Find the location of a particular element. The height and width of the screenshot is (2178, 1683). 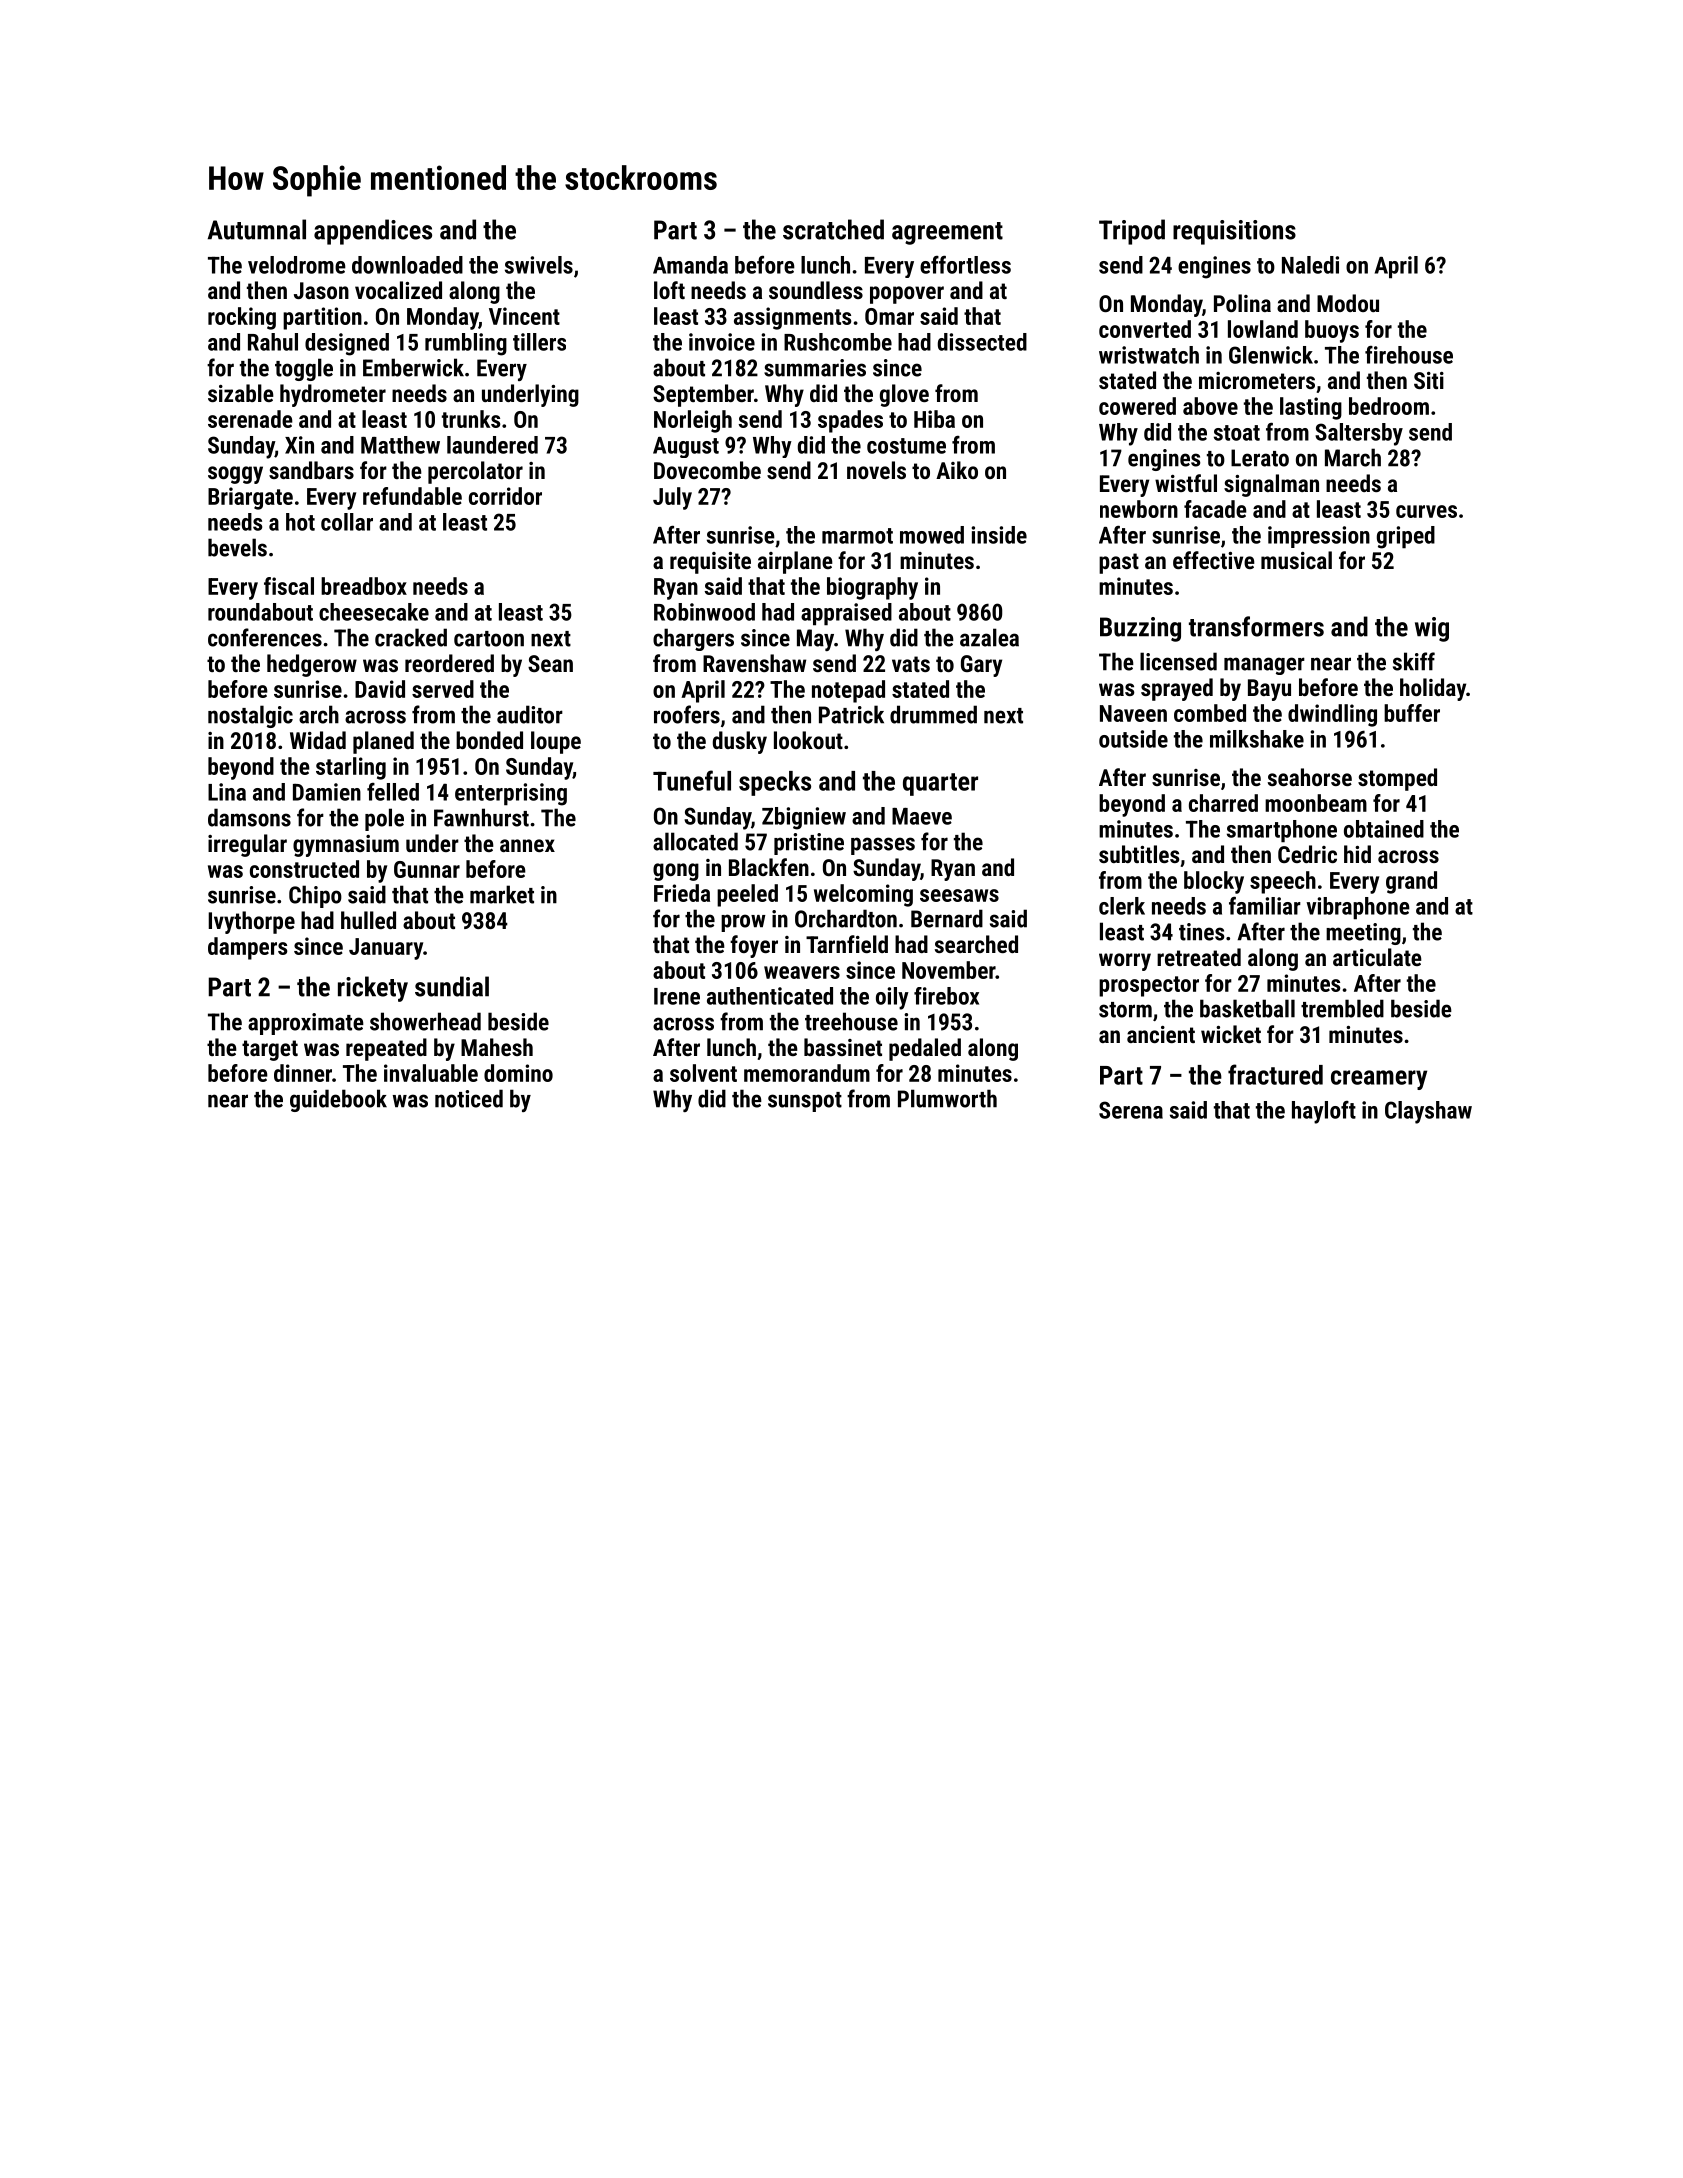

vocalized is located at coordinates (398, 290).
